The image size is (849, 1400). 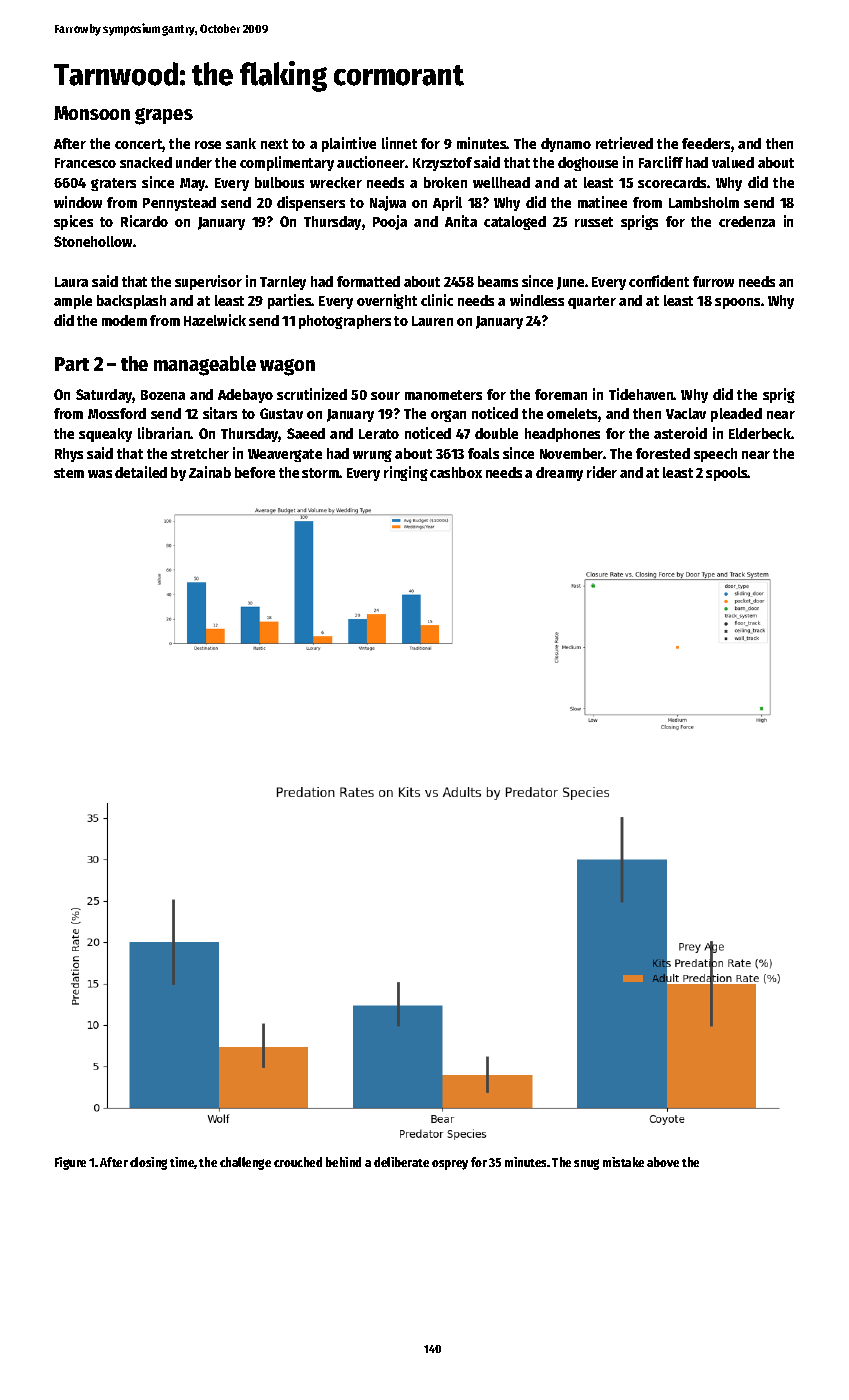 I want to click on feeders, so click(x=706, y=143).
